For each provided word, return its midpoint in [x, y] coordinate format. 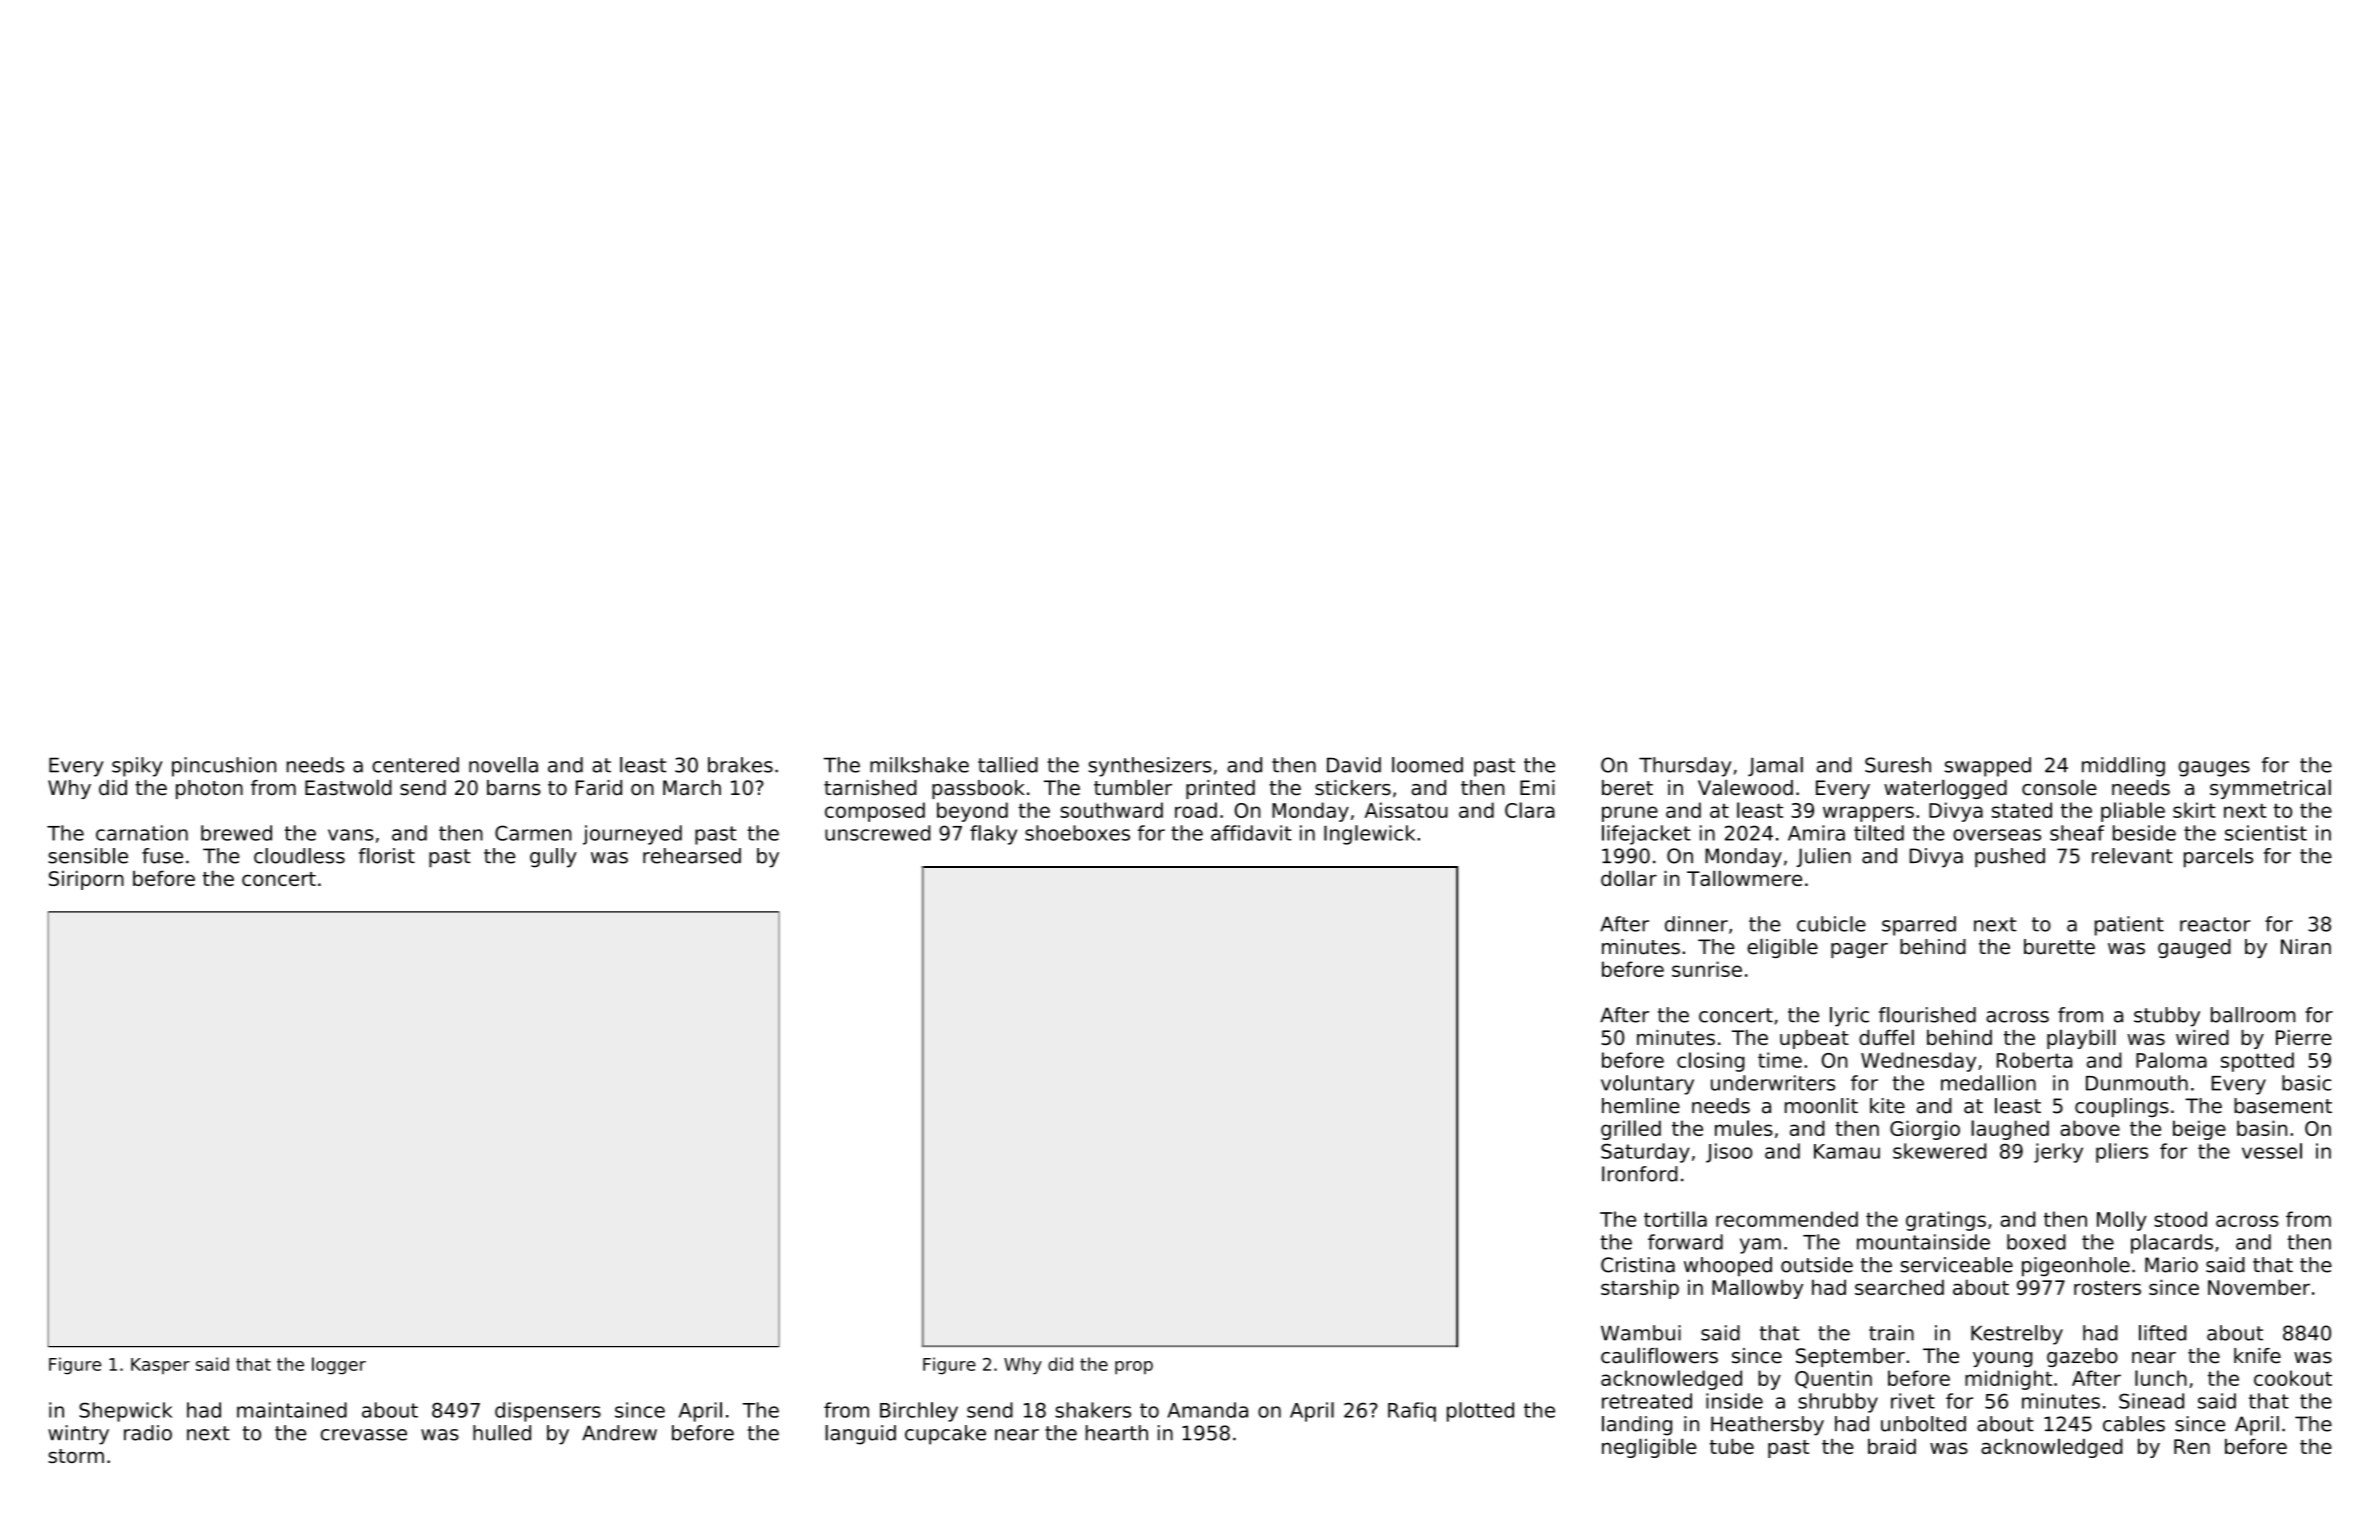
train [1891, 1333]
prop [1134, 1368]
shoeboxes [1077, 833]
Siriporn [86, 880]
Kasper [160, 1366]
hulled [502, 1433]
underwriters [1773, 1083]
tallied [1008, 765]
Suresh [1898, 765]
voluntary [1647, 1085]
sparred [1919, 926]
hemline [1641, 1106]
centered [415, 765]
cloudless [299, 856]
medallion [1988, 1083]
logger [339, 1366]
